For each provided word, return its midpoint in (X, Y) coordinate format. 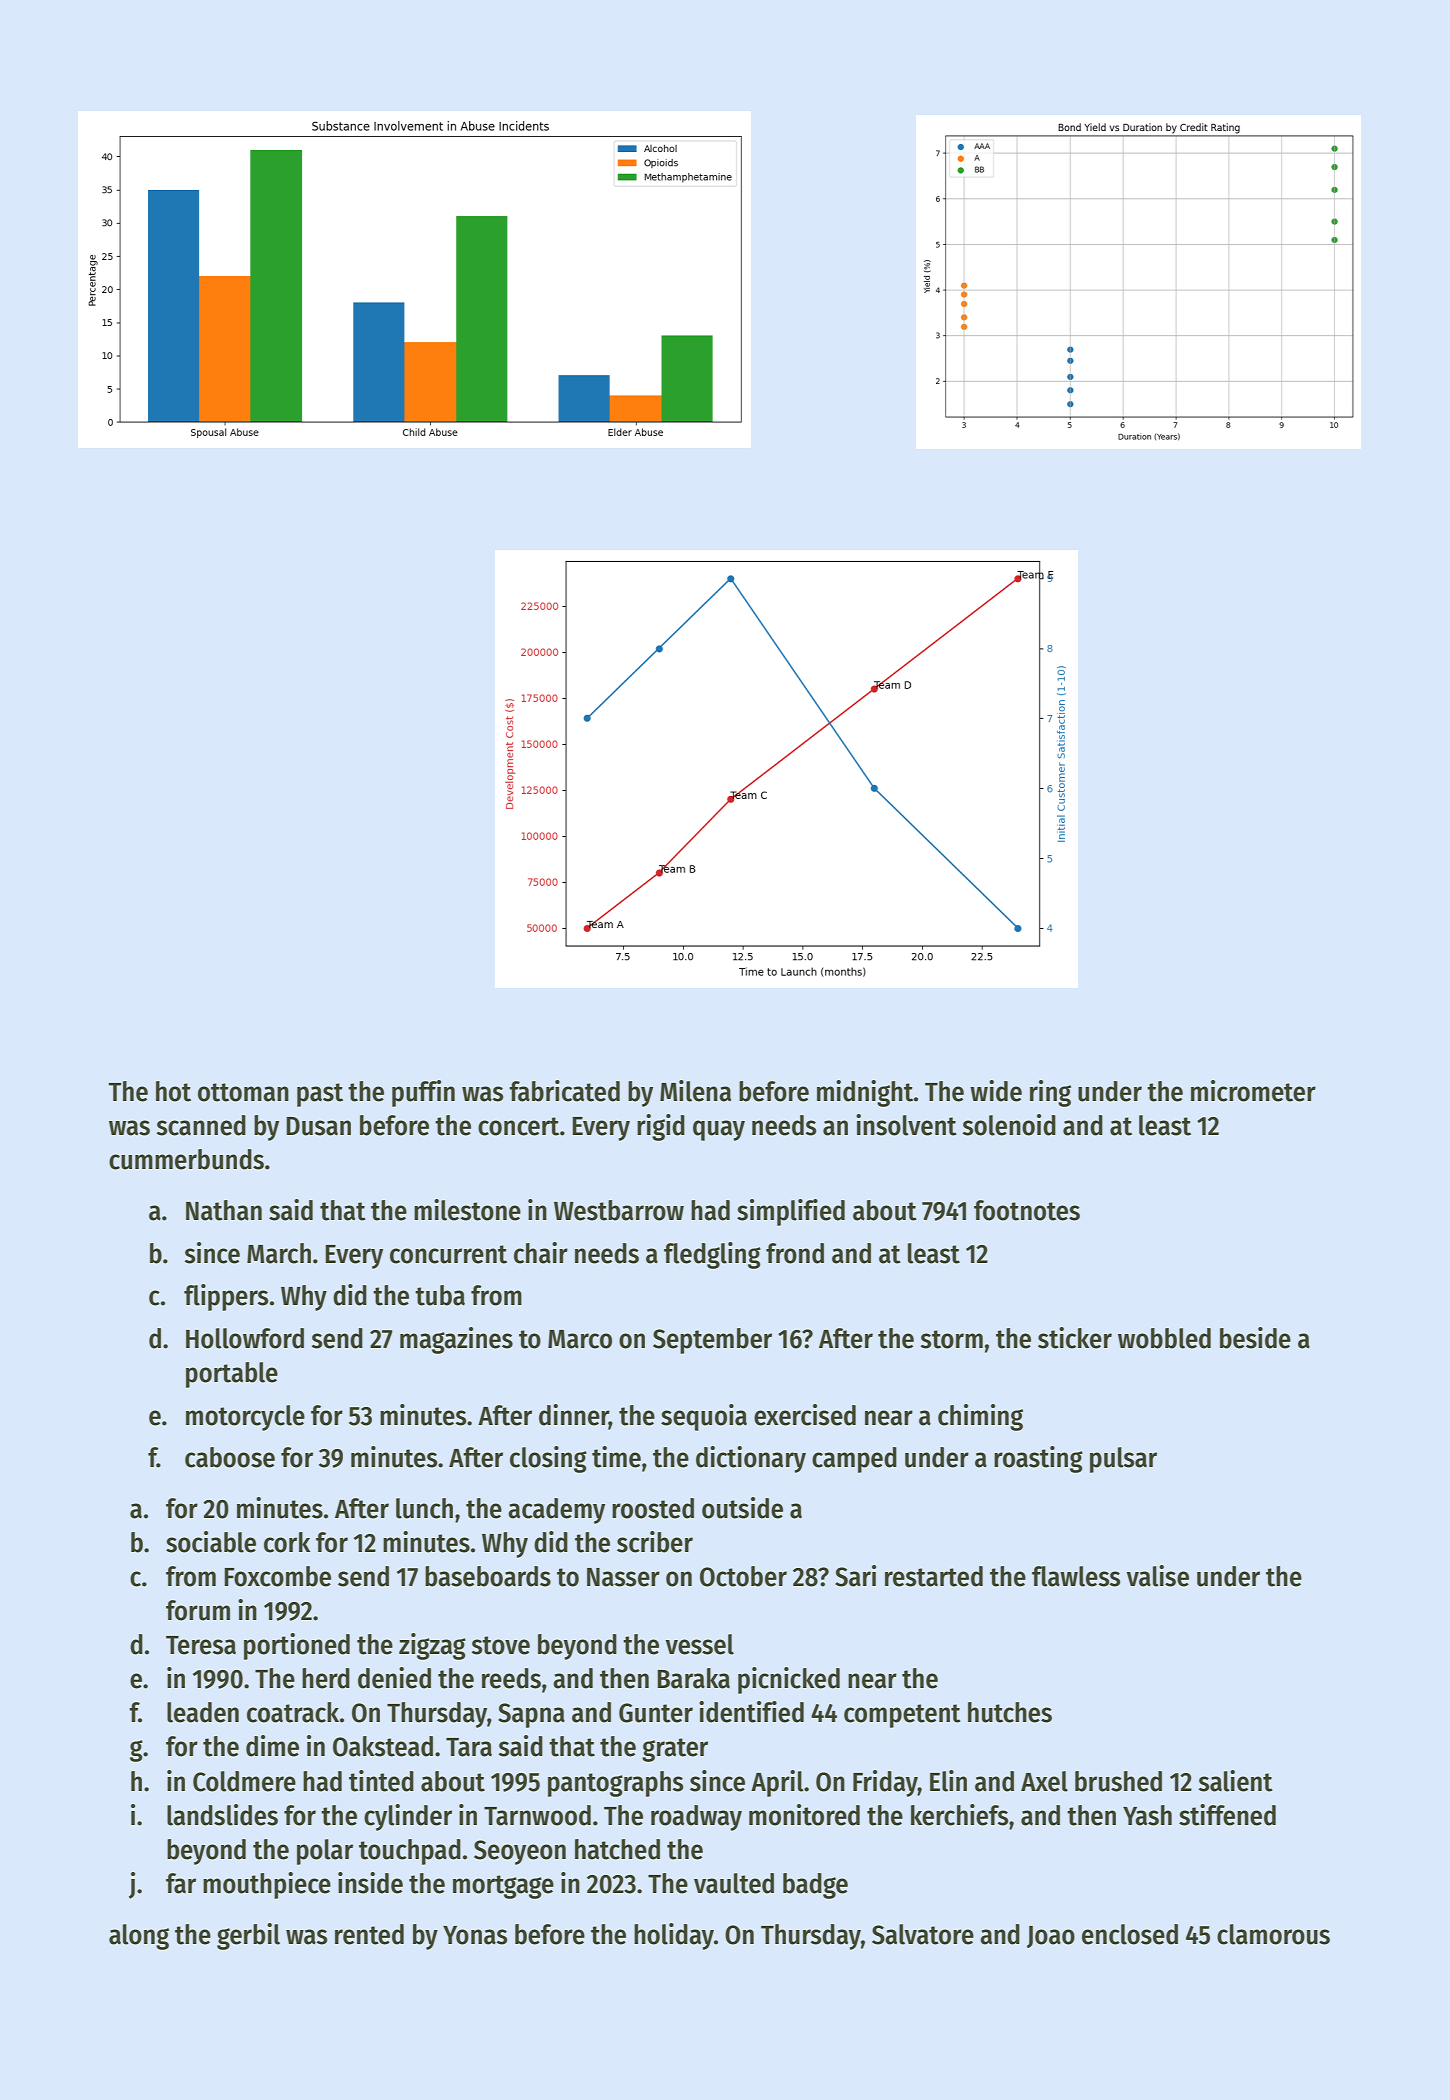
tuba (440, 1295)
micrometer (1253, 1091)
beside (1255, 1338)
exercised (805, 1415)
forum (198, 1610)
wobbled (1164, 1338)
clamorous (1273, 1934)
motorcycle (245, 1418)
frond (795, 1253)
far (181, 1883)
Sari (855, 1576)
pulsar (1123, 1460)
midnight (865, 1093)
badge (815, 1886)
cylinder (408, 1817)
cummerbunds (186, 1159)
